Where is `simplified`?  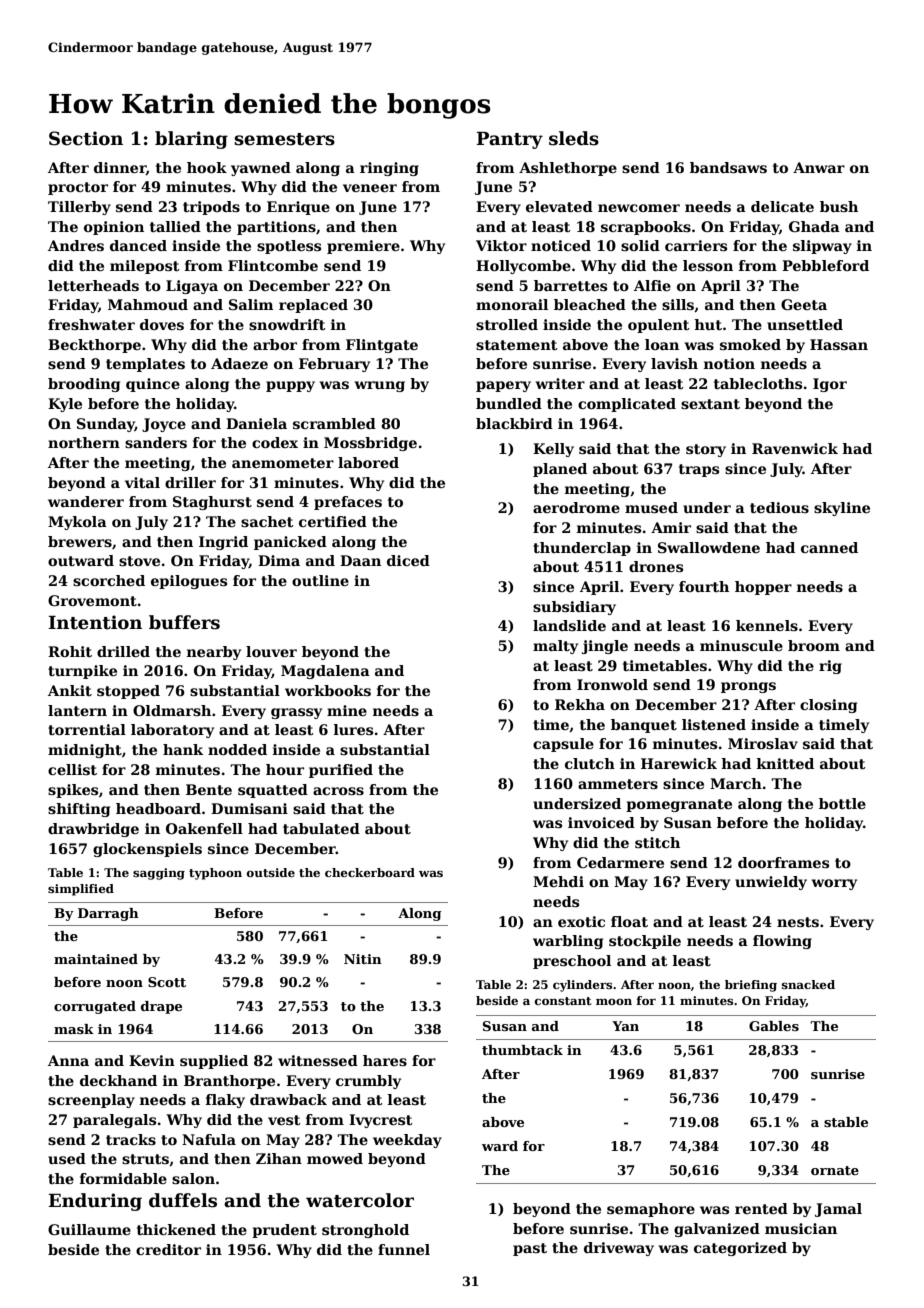 simplified is located at coordinates (81, 890).
